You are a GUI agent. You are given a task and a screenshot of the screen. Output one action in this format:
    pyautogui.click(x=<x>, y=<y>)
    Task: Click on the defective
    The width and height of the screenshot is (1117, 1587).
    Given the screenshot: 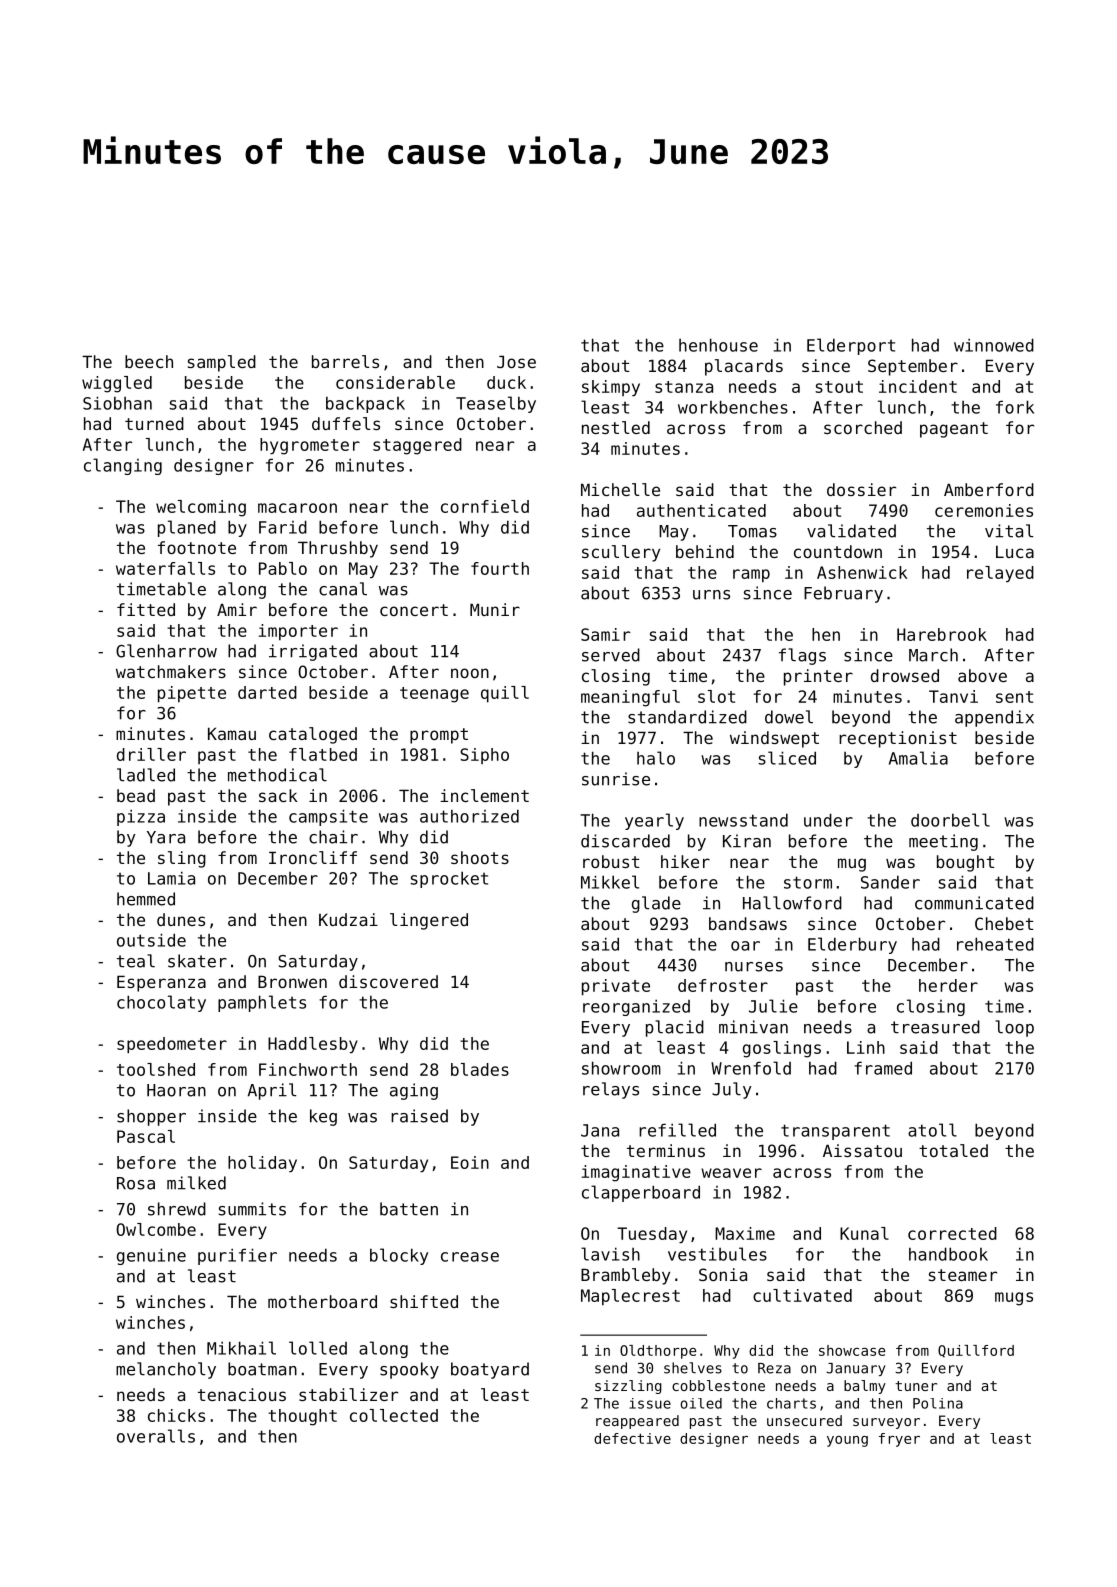 What is the action you would take?
    pyautogui.click(x=632, y=1438)
